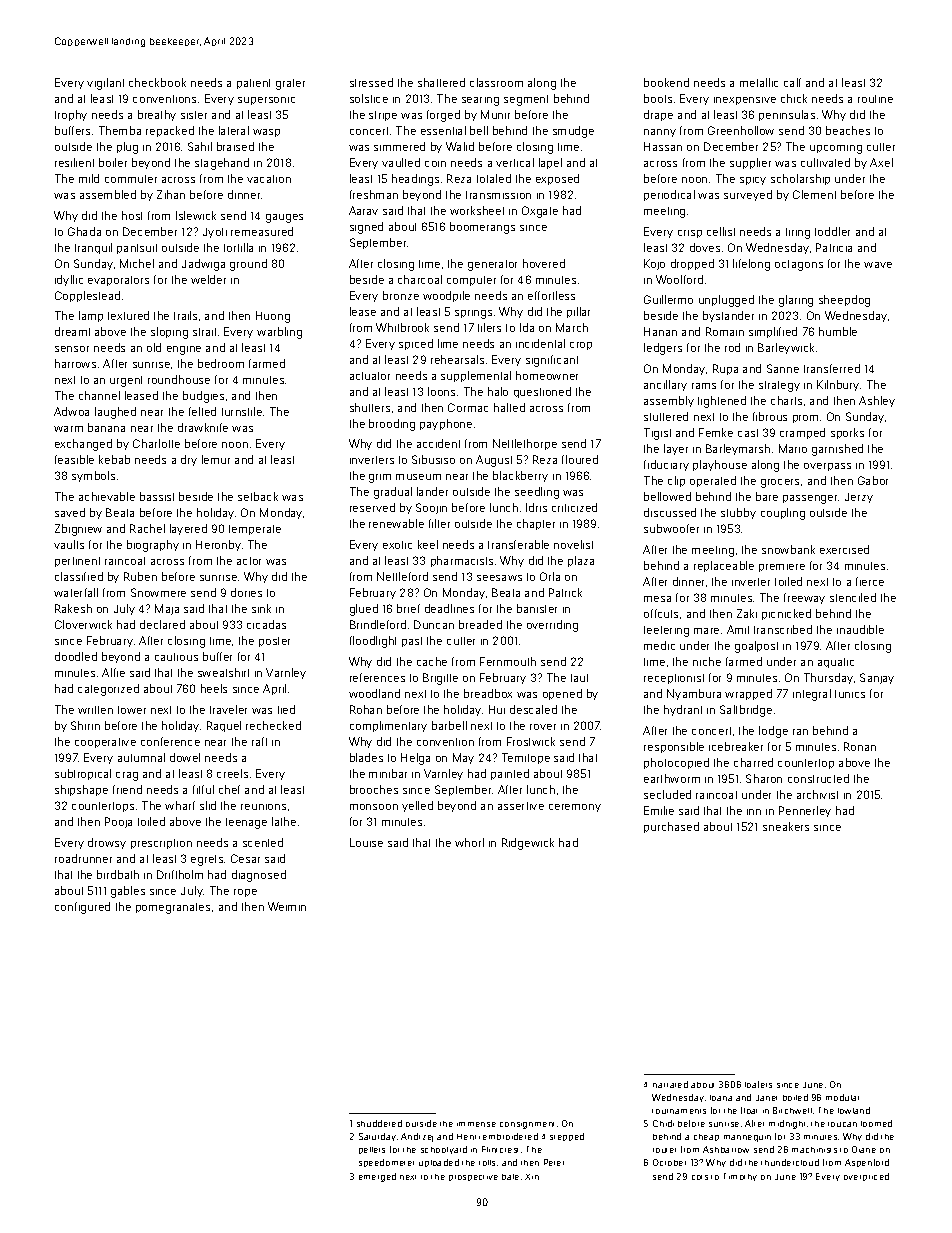  Describe the element at coordinates (93, 248) in the screenshot. I see `tranquil` at that location.
